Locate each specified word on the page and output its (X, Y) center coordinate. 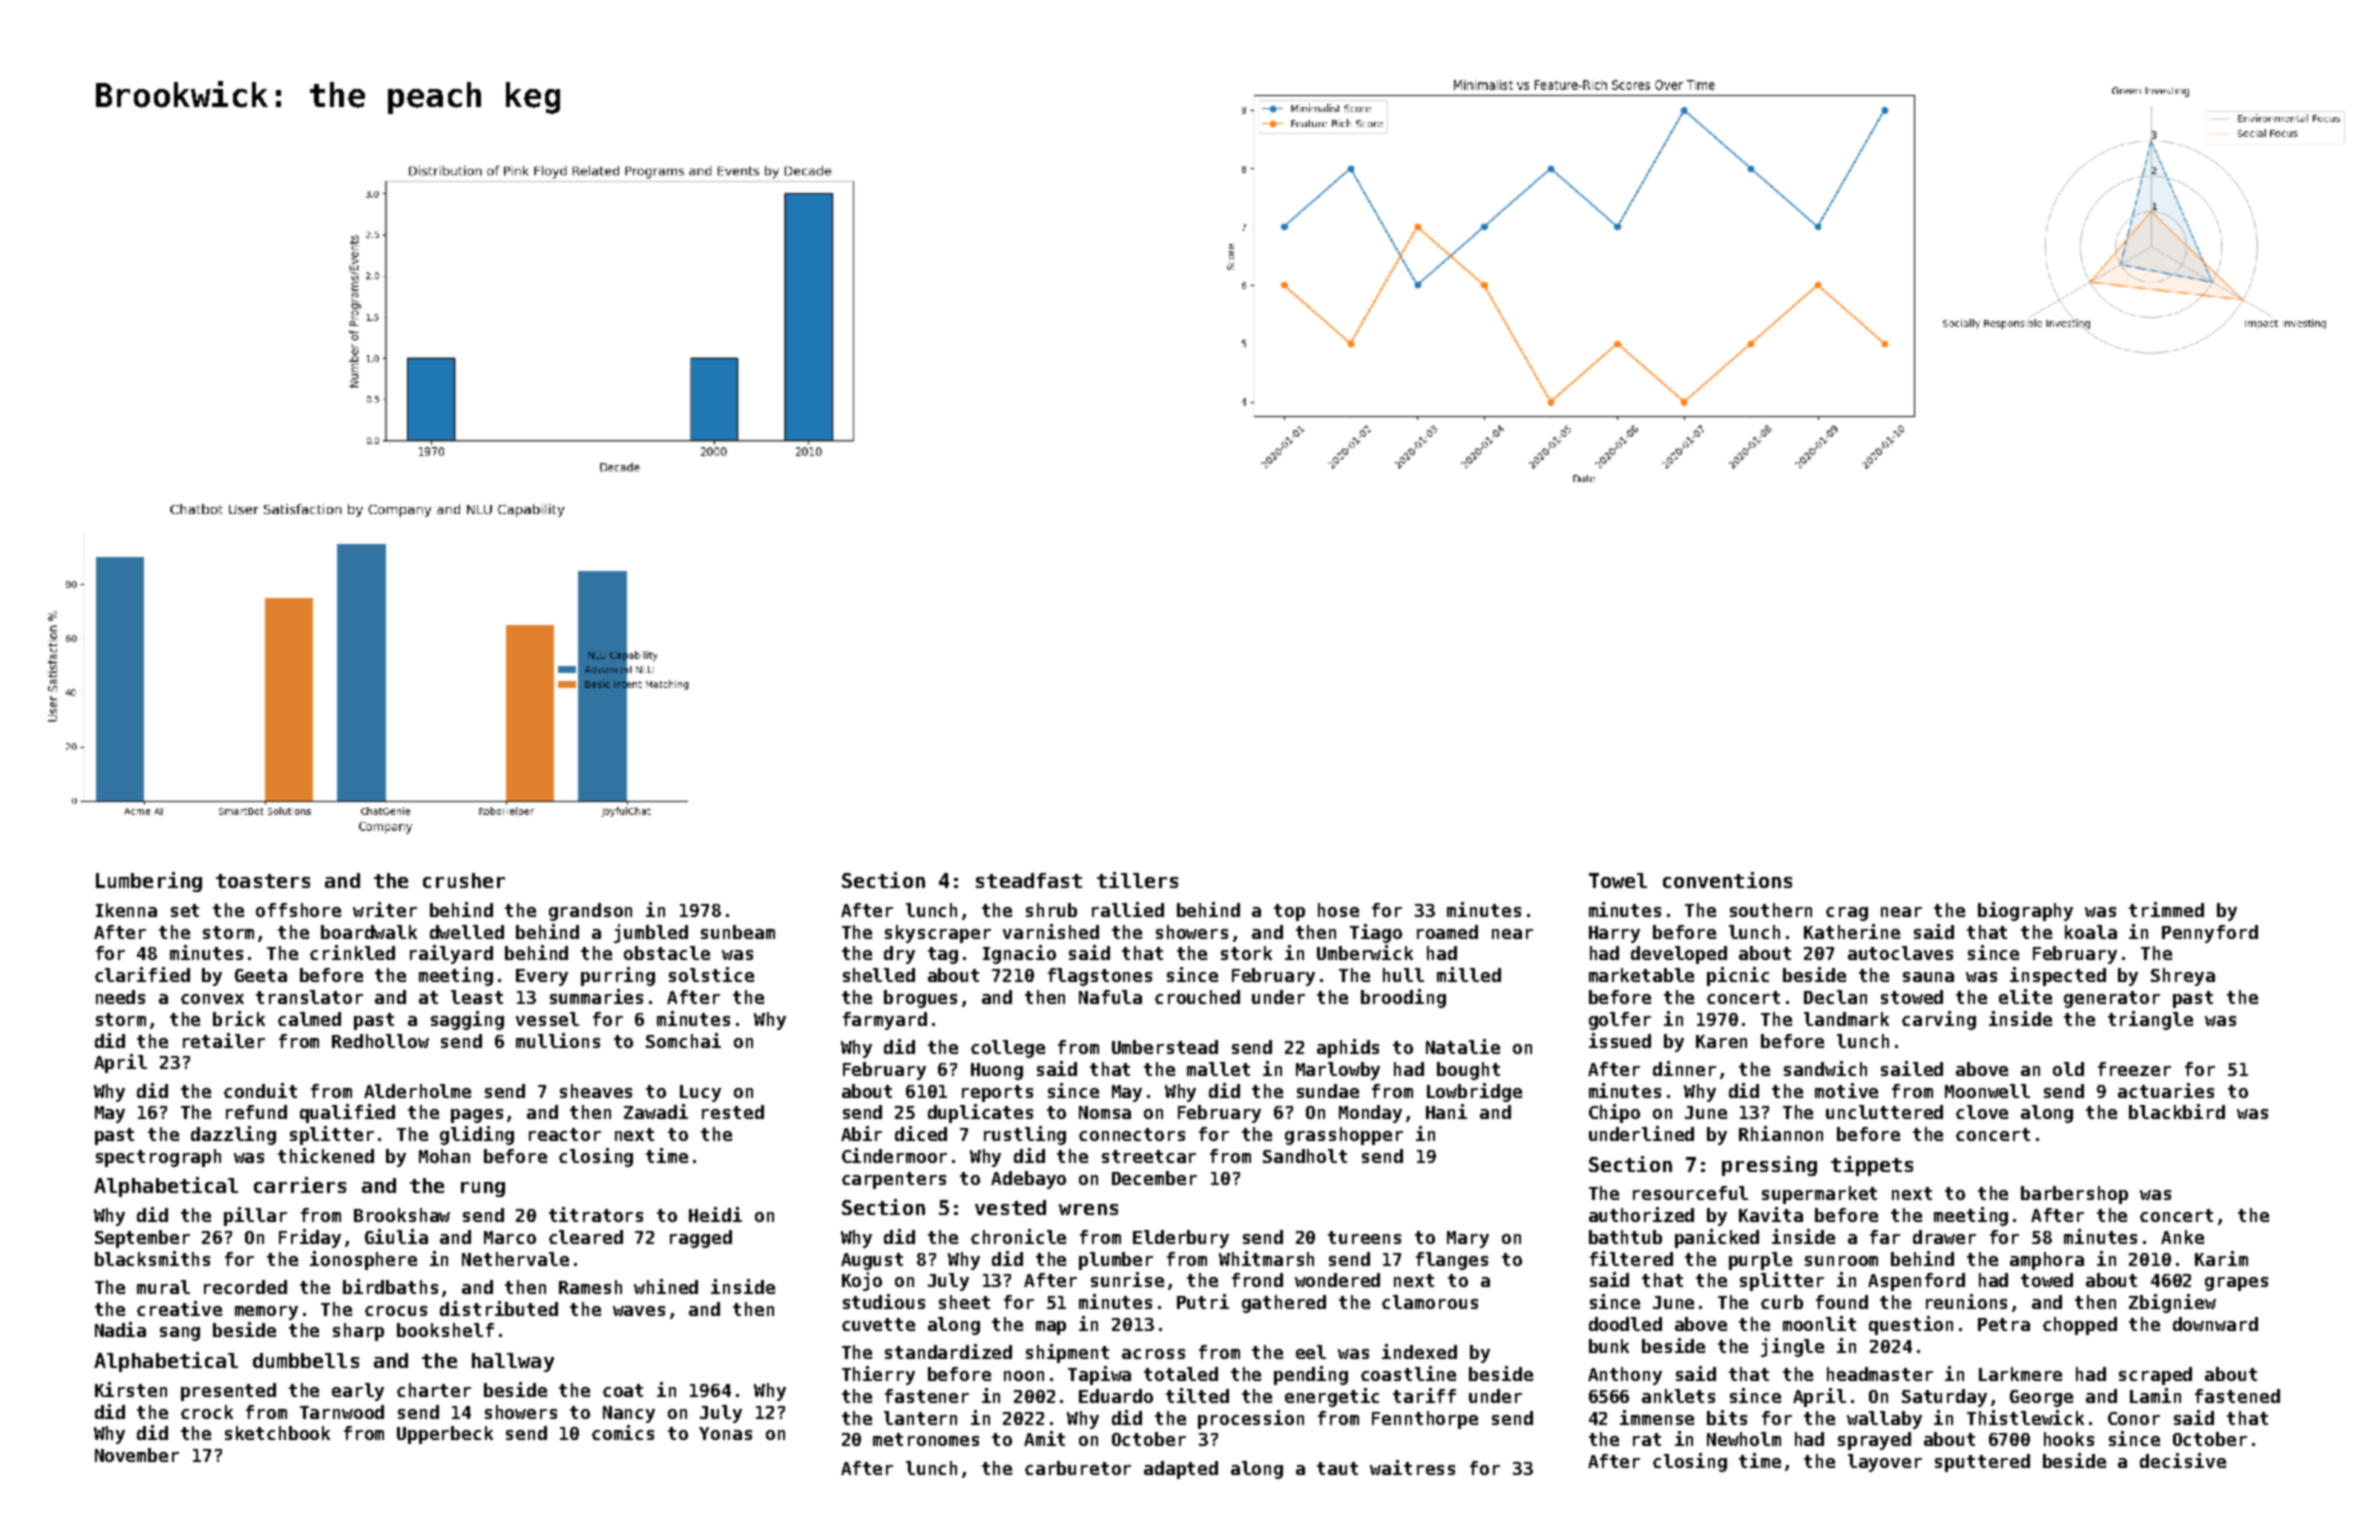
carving (1939, 1020)
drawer (1944, 1237)
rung (483, 1189)
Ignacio (1019, 954)
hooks (2069, 1439)
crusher (464, 880)
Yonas (725, 1433)
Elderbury (1181, 1239)
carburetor (1078, 1468)
